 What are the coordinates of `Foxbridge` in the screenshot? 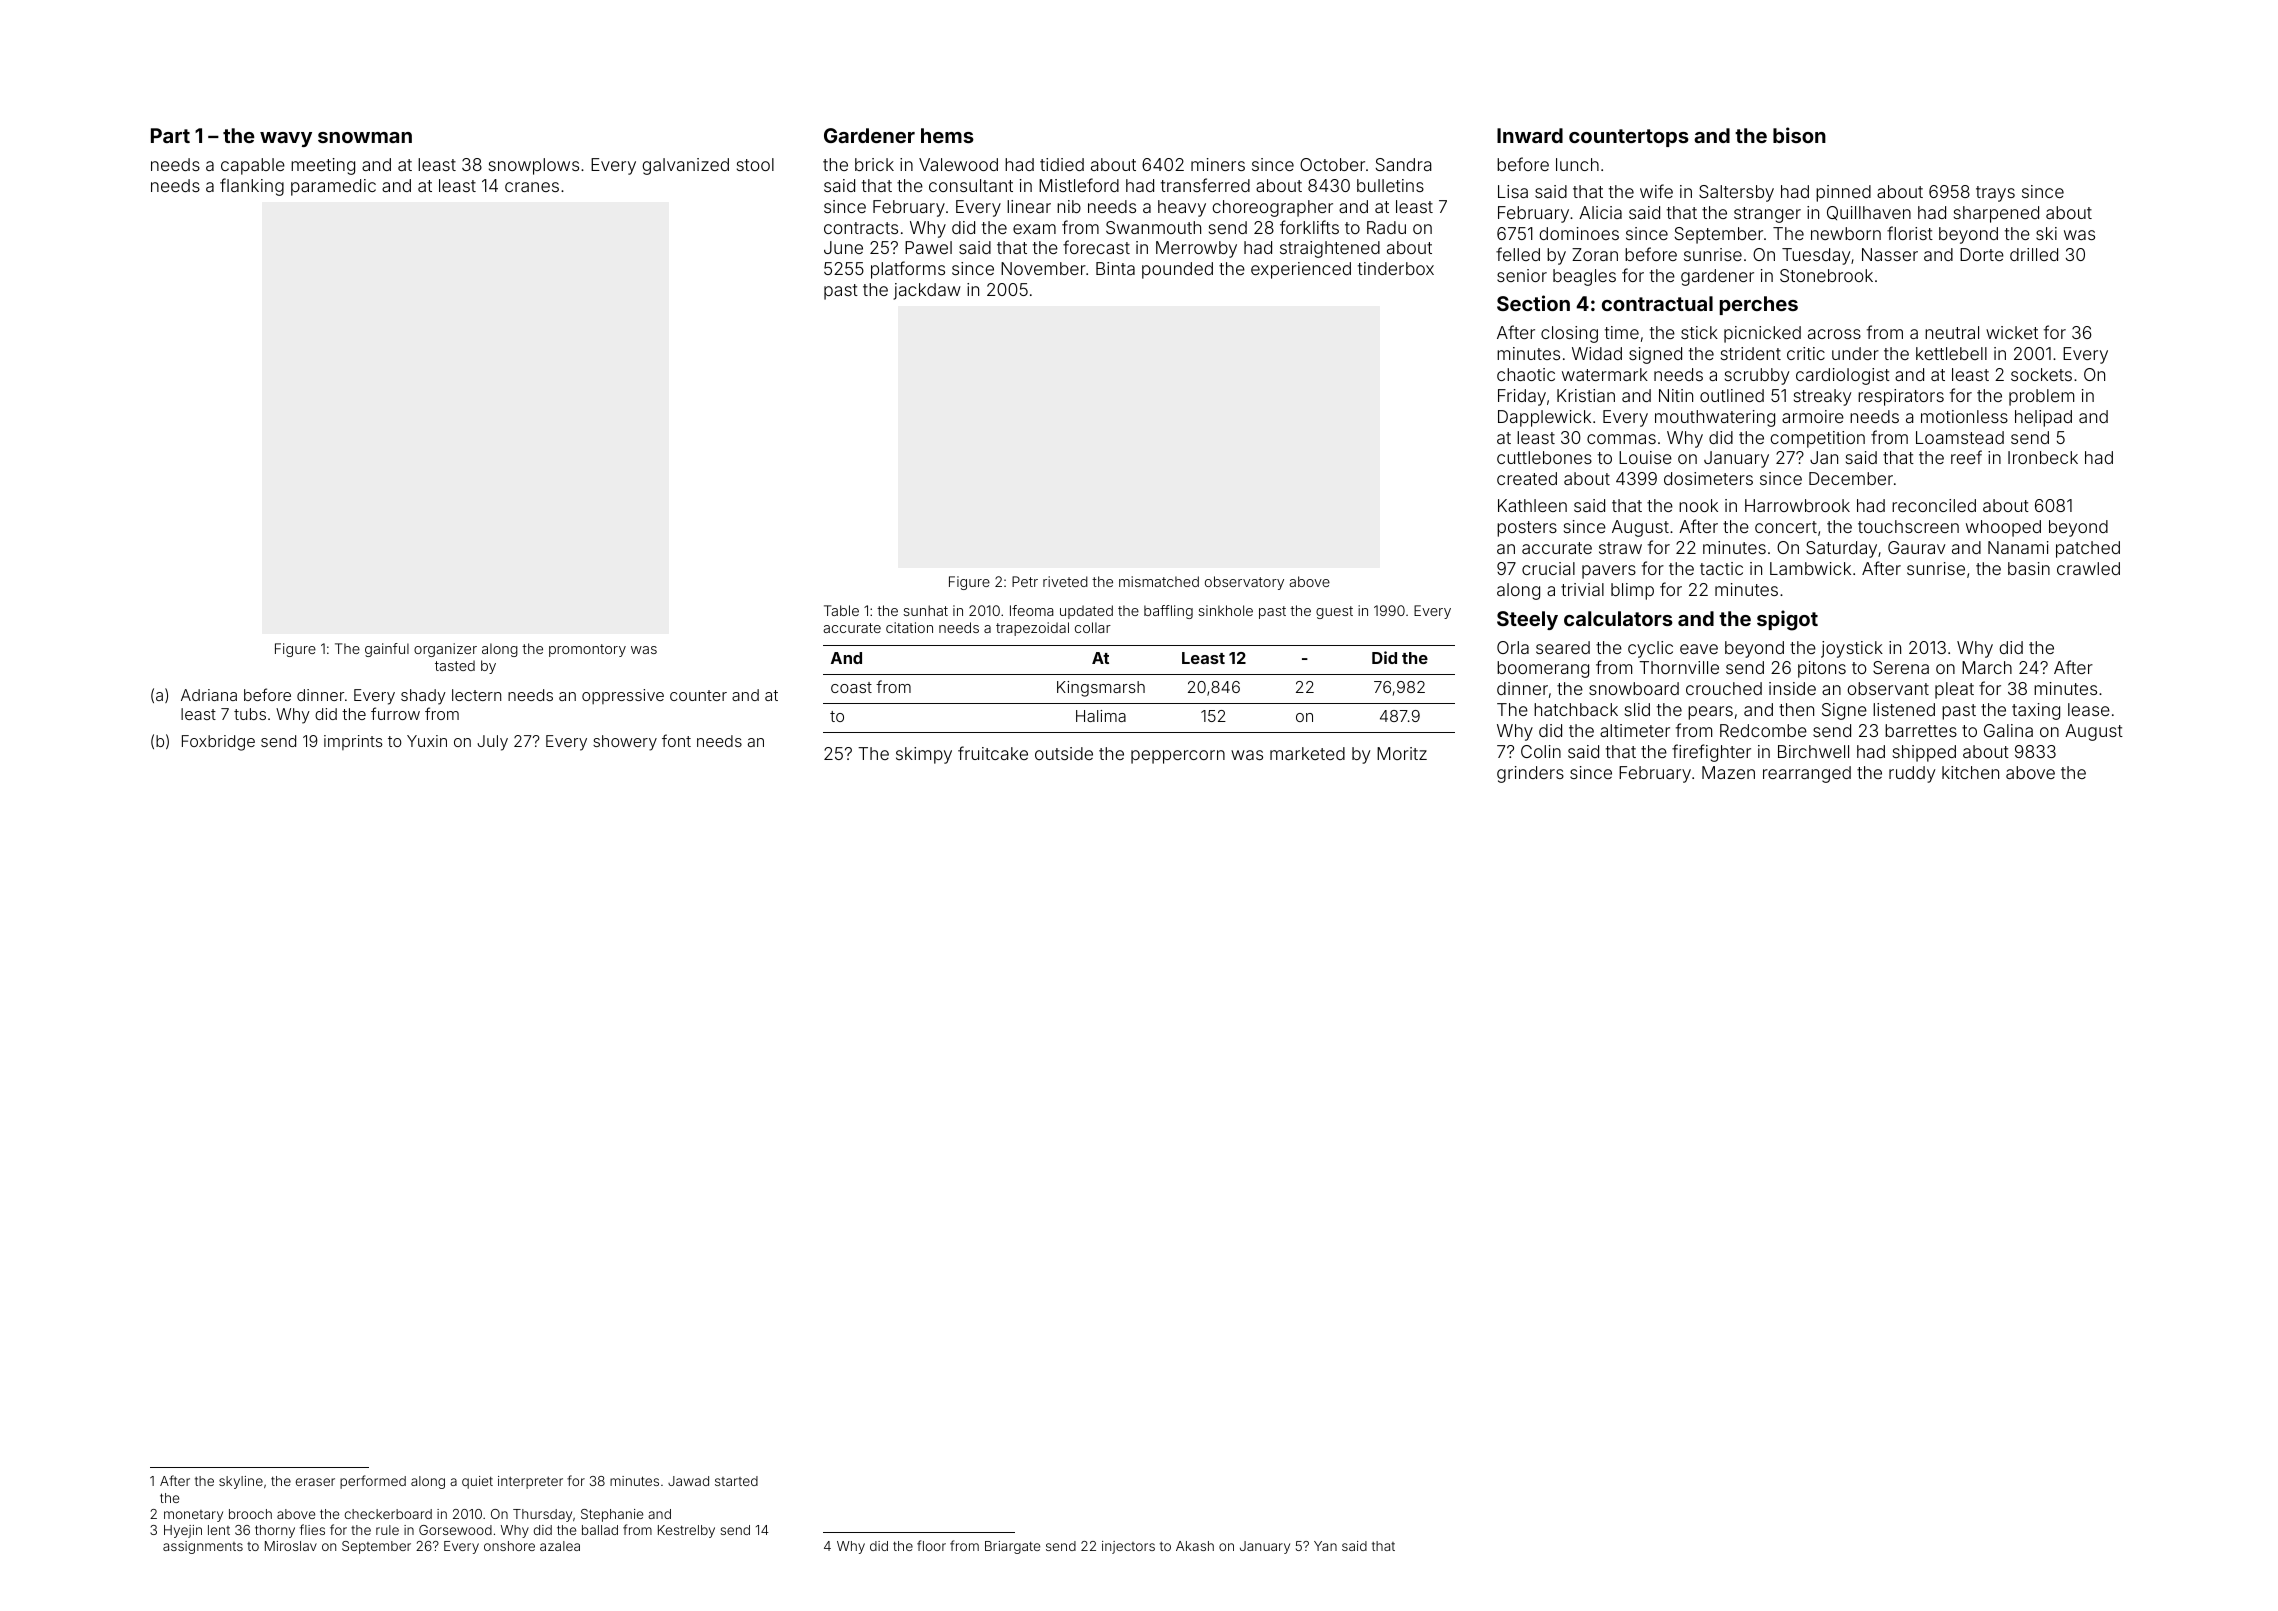 It's located at (218, 743).
